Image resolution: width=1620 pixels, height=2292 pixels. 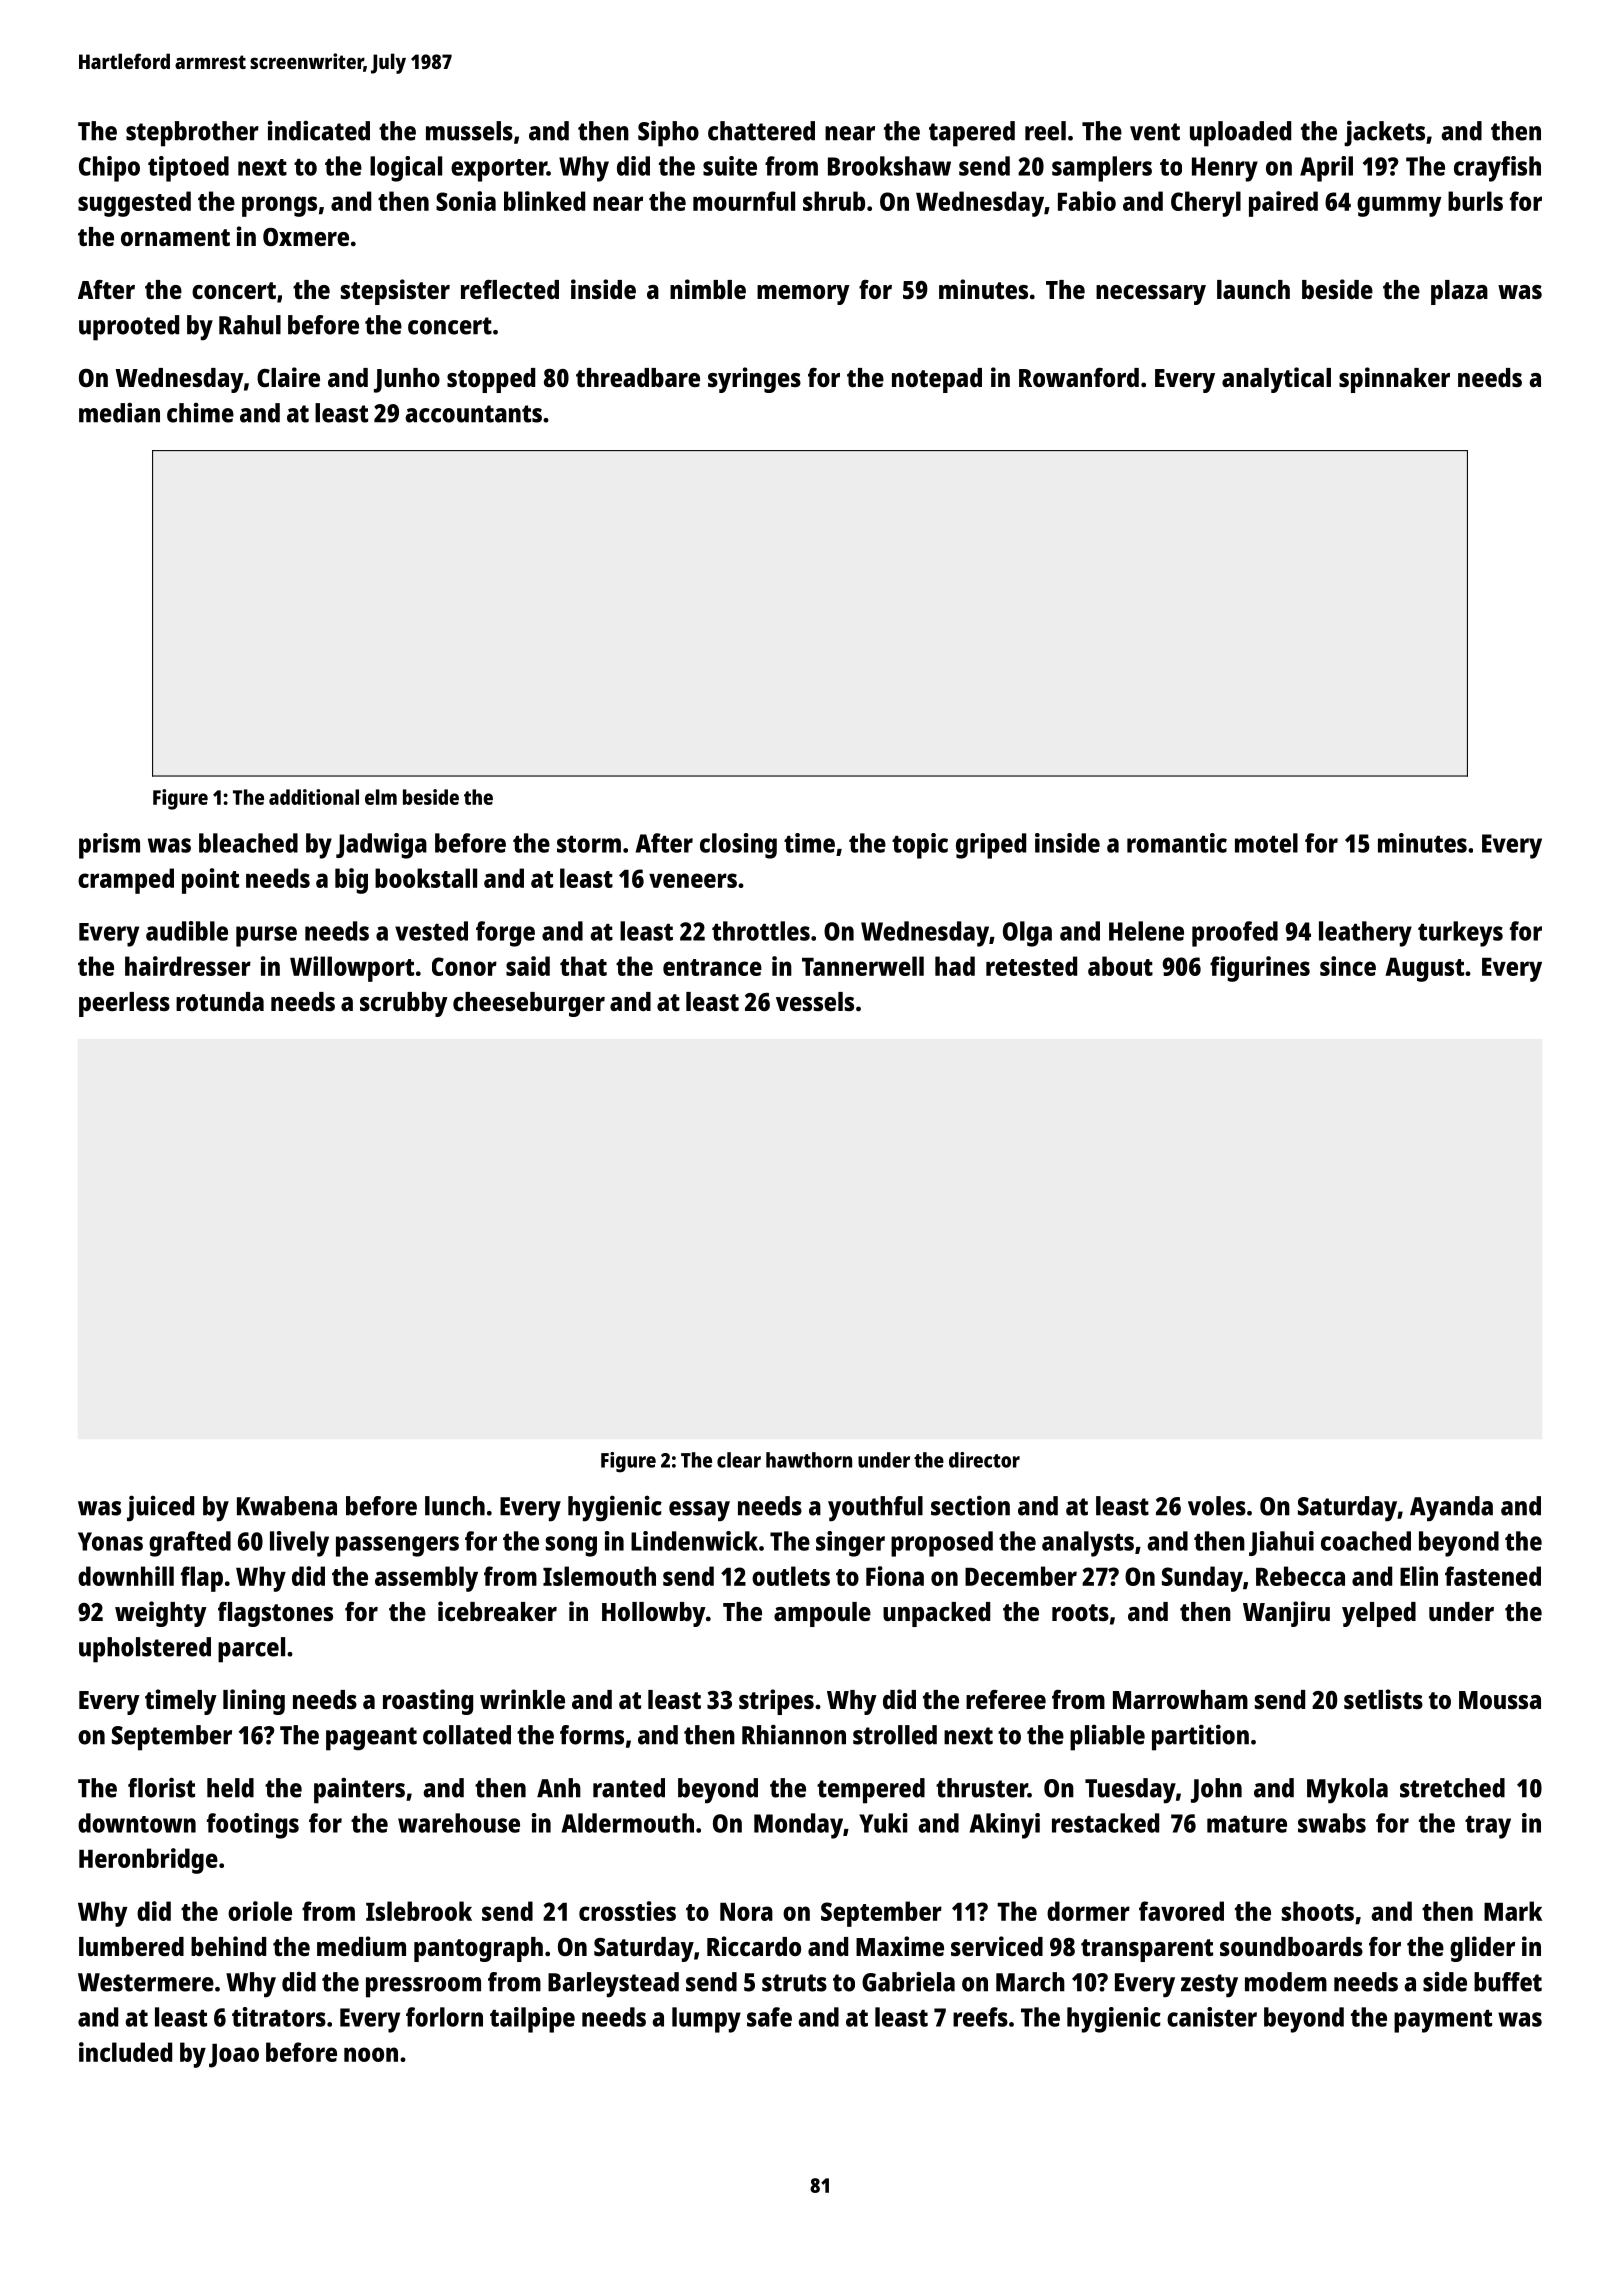 What do you see at coordinates (984, 1460) in the screenshot?
I see `director` at bounding box center [984, 1460].
